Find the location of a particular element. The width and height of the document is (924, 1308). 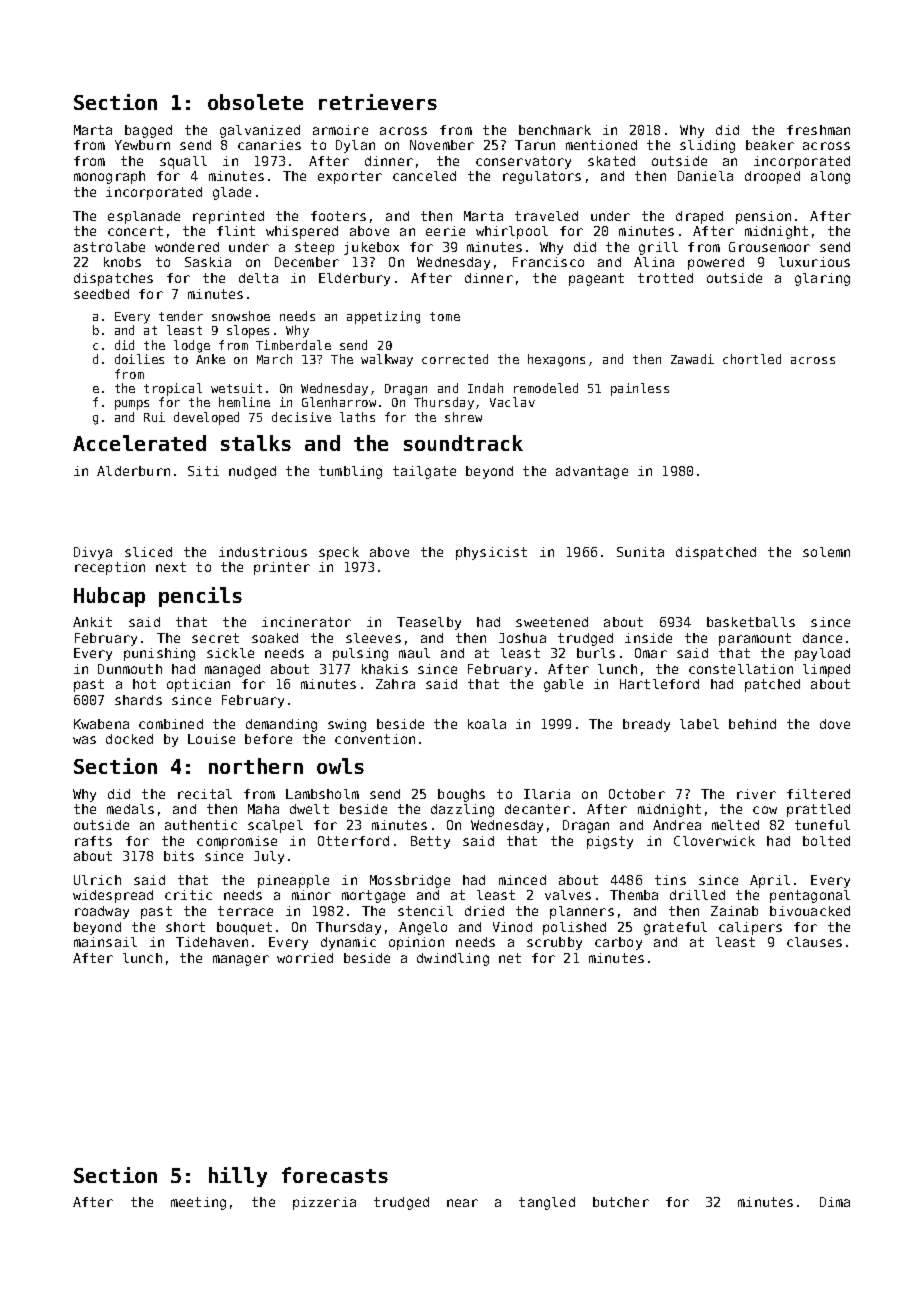

label is located at coordinates (699, 724).
